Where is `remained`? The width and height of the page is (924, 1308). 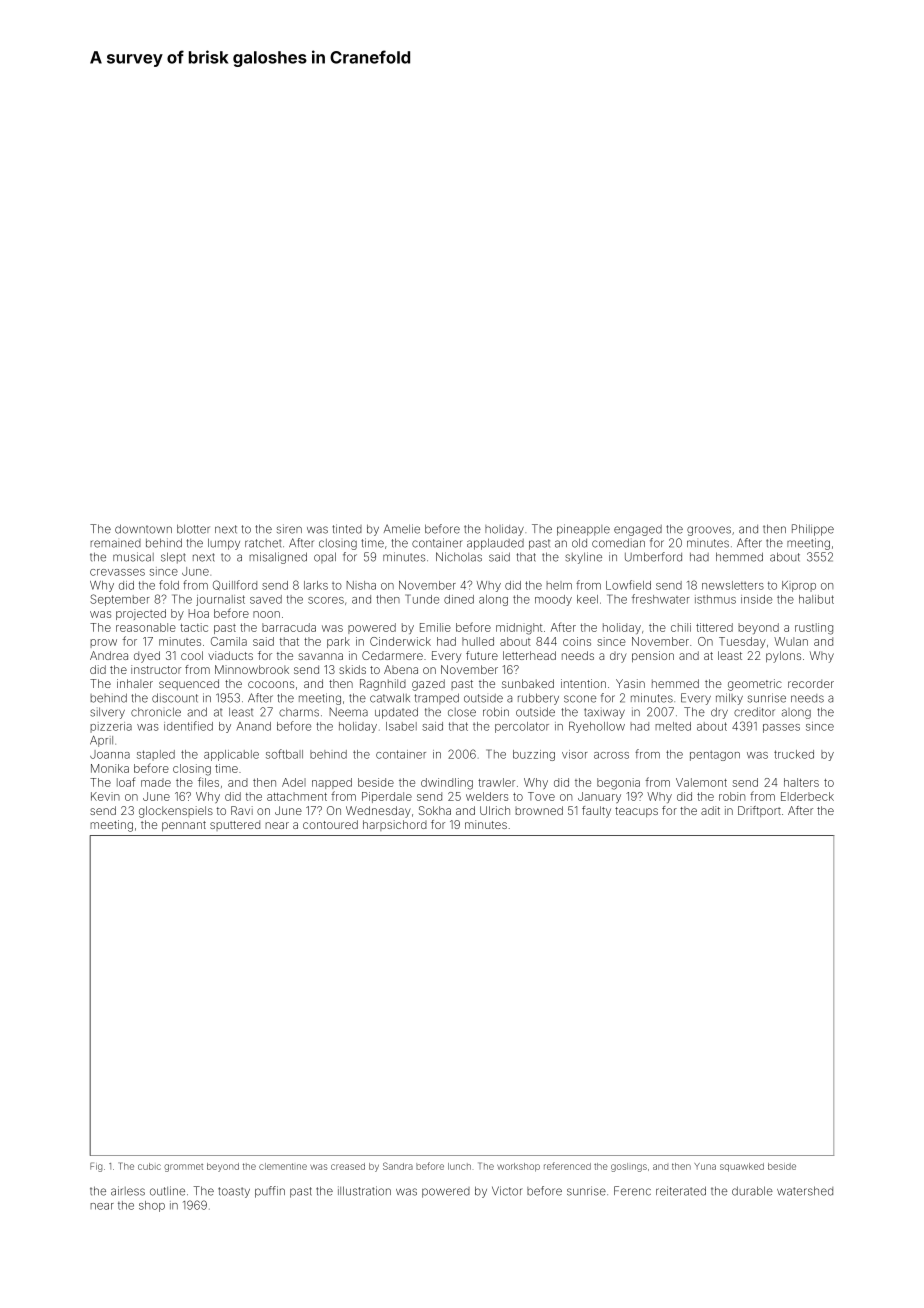
remained is located at coordinates (115, 543).
